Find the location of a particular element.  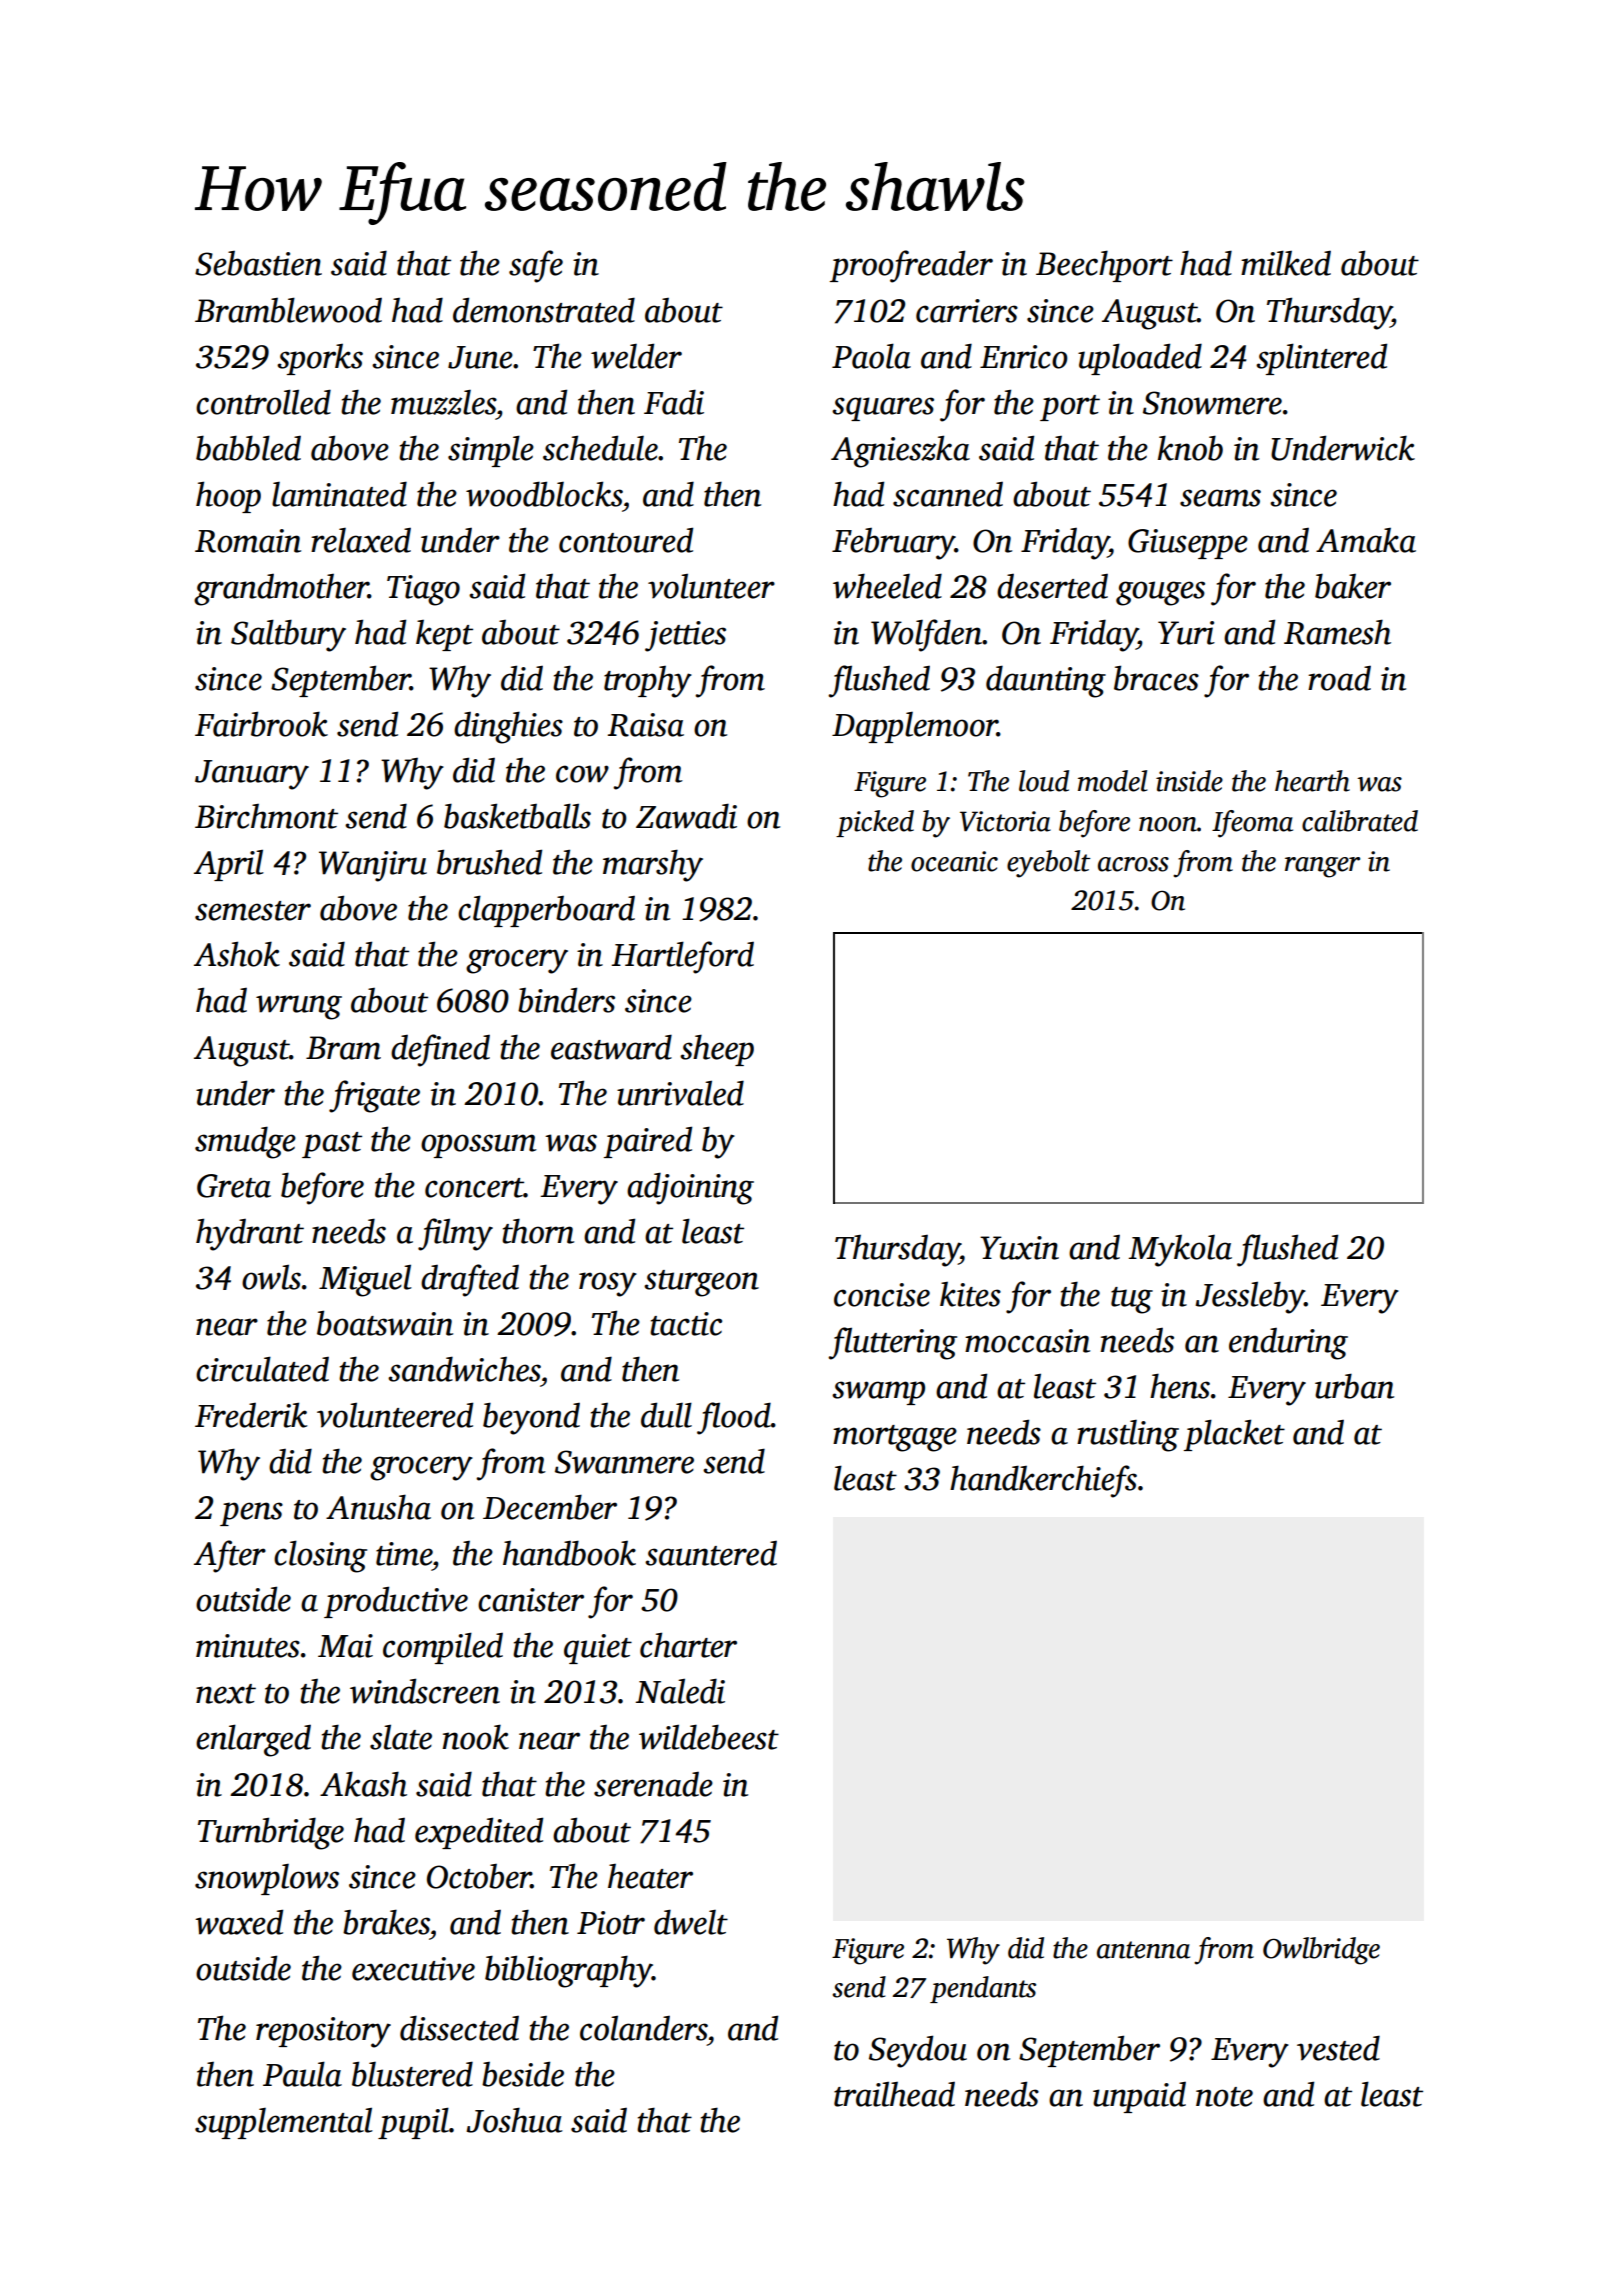

Zawadi is located at coordinates (686, 816).
